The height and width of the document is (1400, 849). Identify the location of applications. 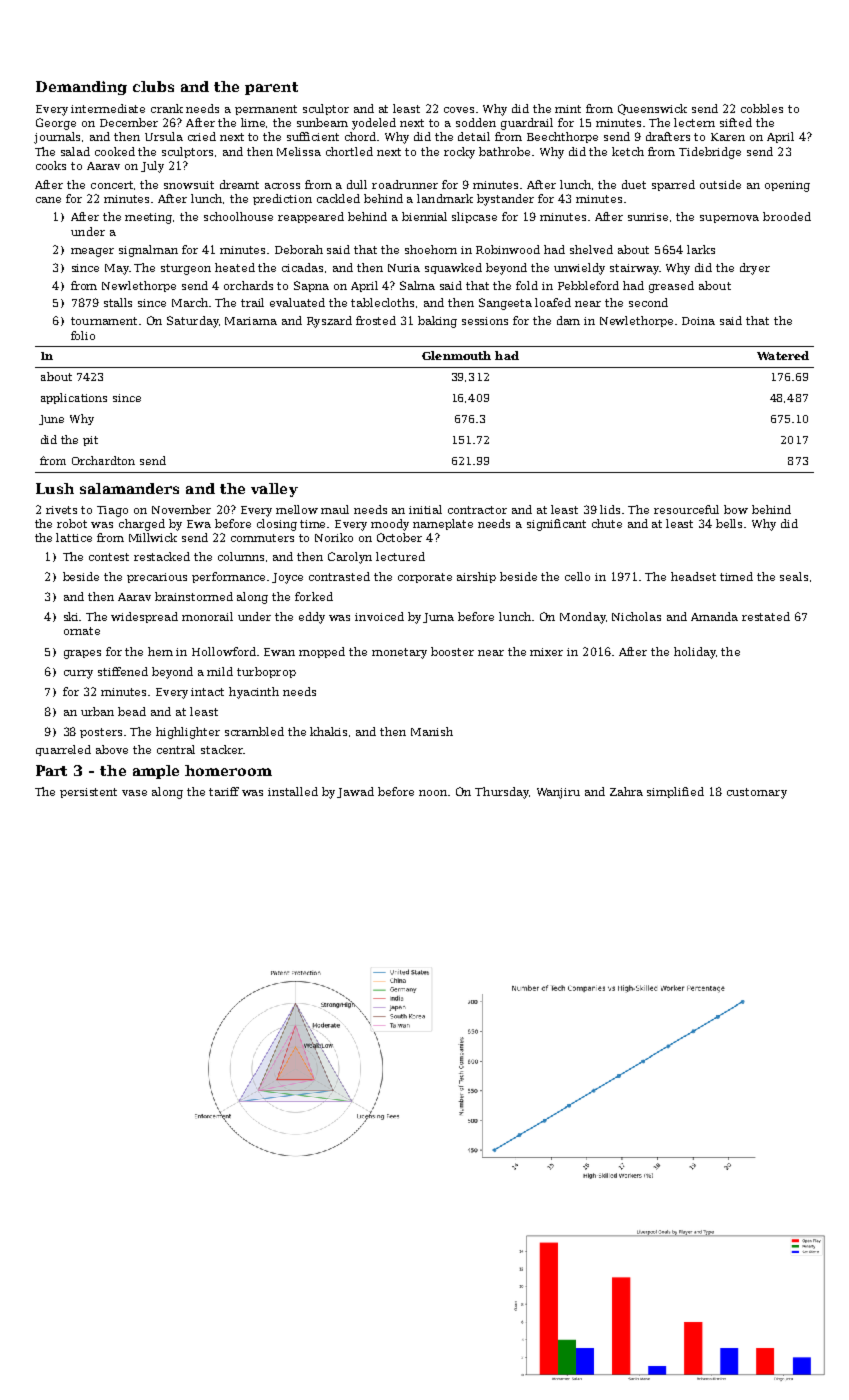
(74, 398).
